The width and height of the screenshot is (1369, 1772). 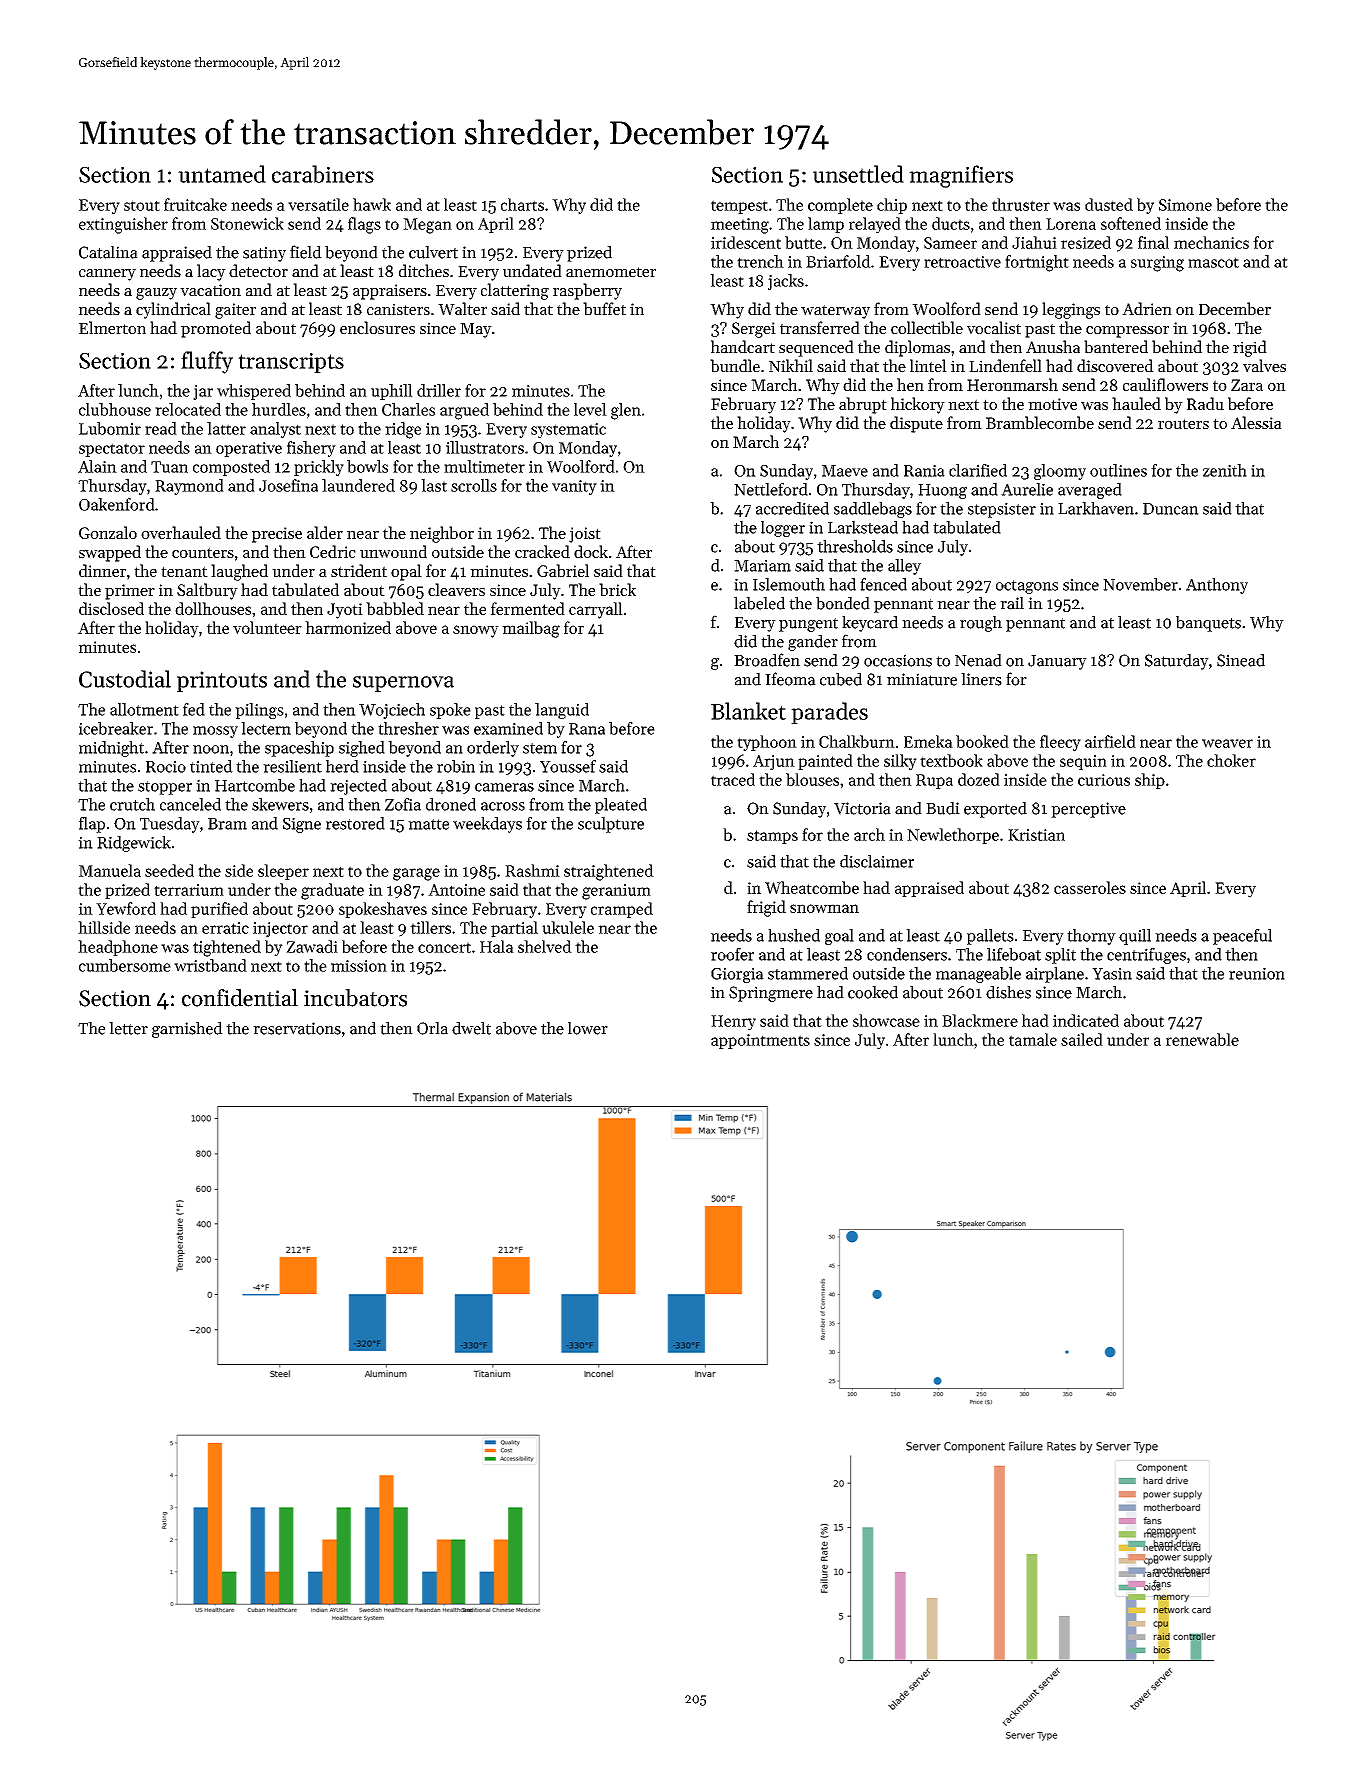 I want to click on Ifeoma, so click(x=790, y=679).
